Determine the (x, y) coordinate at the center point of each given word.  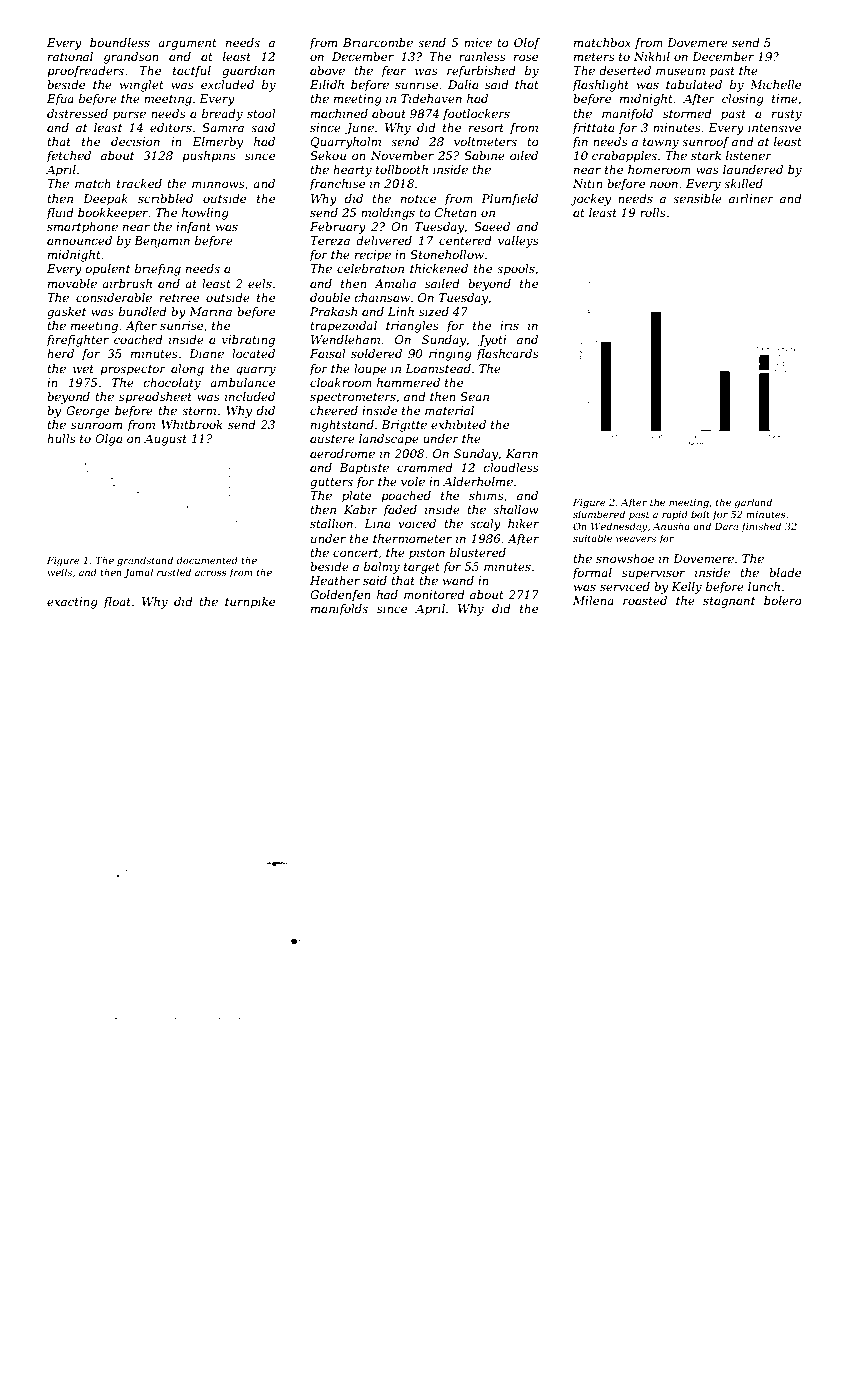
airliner (751, 198)
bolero (783, 600)
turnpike (250, 603)
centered (465, 240)
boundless (120, 42)
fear (393, 72)
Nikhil (652, 56)
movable (72, 283)
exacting (72, 603)
